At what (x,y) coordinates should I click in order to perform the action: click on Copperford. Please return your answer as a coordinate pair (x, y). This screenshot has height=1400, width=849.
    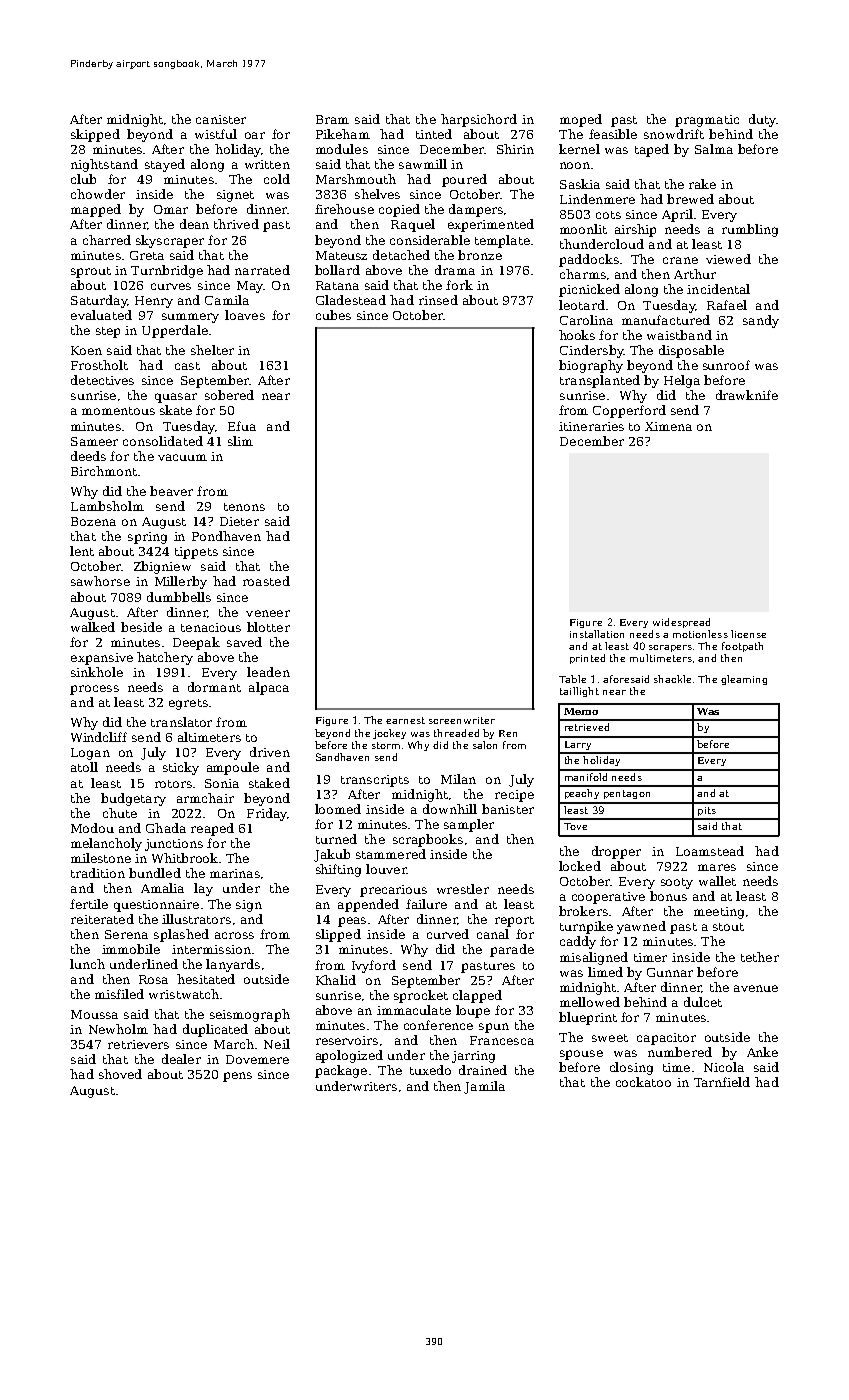
    Looking at the image, I should click on (629, 411).
